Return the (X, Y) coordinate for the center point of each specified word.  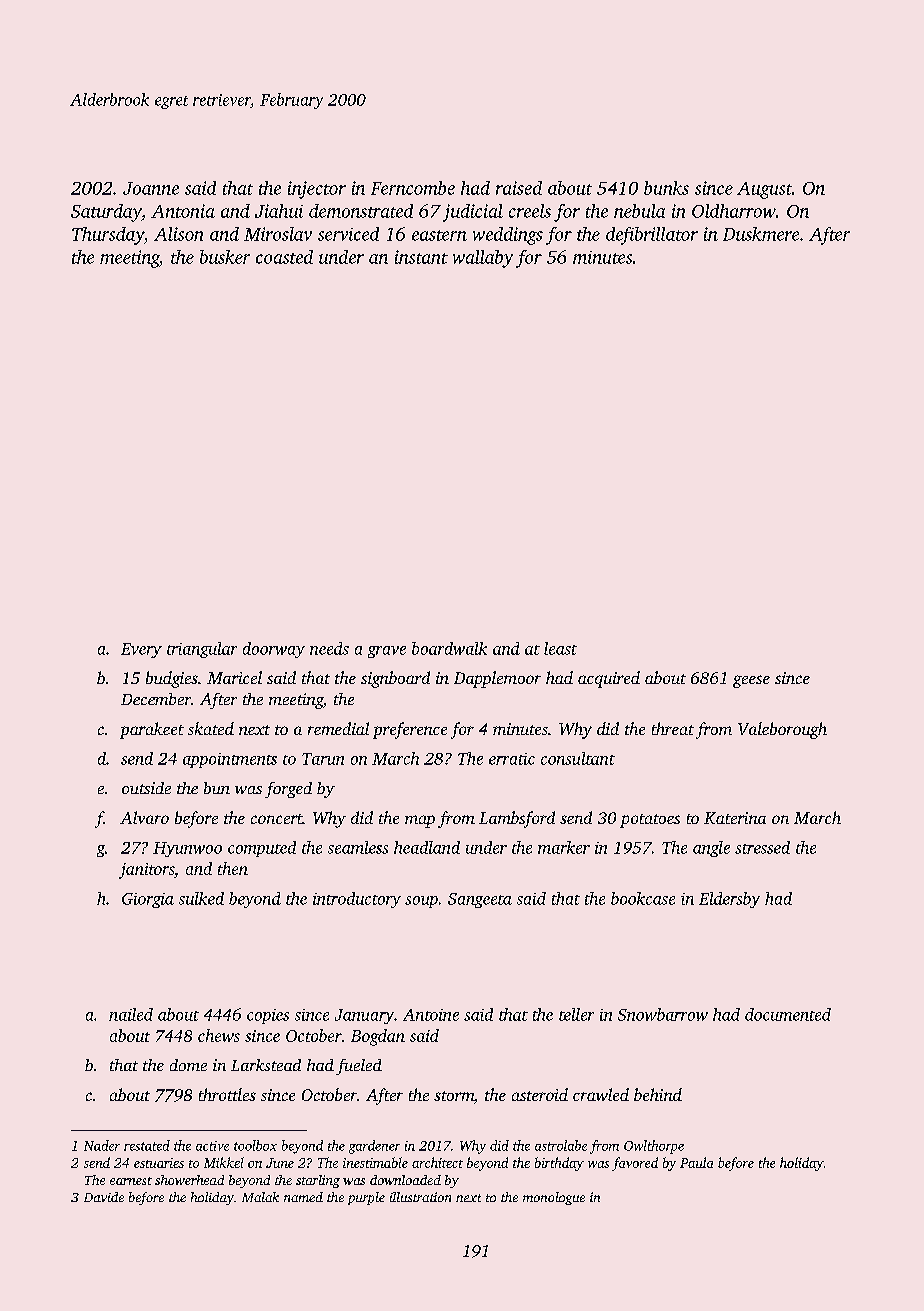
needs (329, 648)
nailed (131, 1014)
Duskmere (761, 234)
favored (635, 1164)
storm (454, 1096)
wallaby (483, 259)
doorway (274, 650)
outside (146, 788)
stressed (762, 847)
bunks (666, 188)
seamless (358, 847)
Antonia (183, 211)
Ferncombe (413, 188)
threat (673, 728)
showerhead (189, 1180)
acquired (609, 679)
